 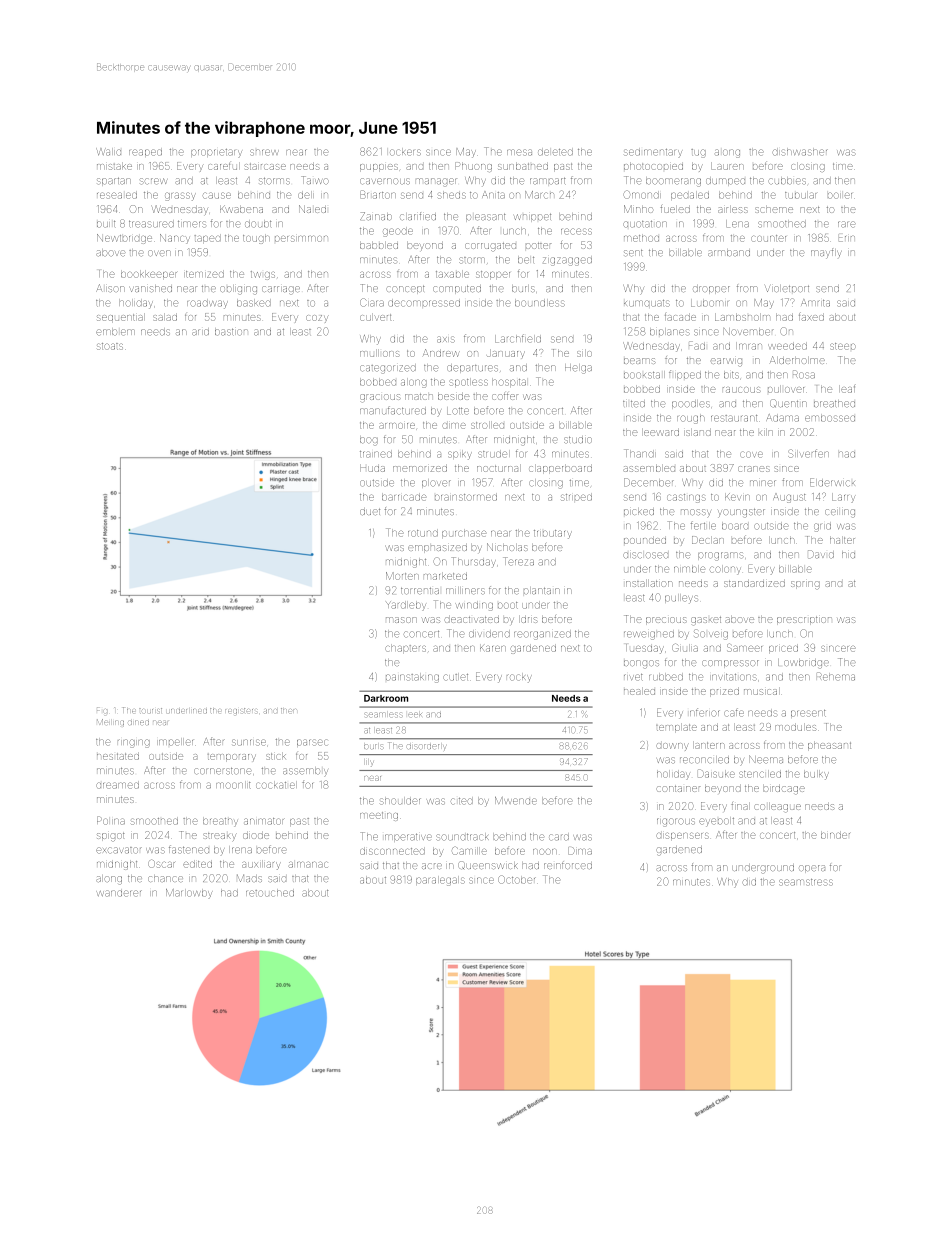 I want to click on duet, so click(x=370, y=512).
